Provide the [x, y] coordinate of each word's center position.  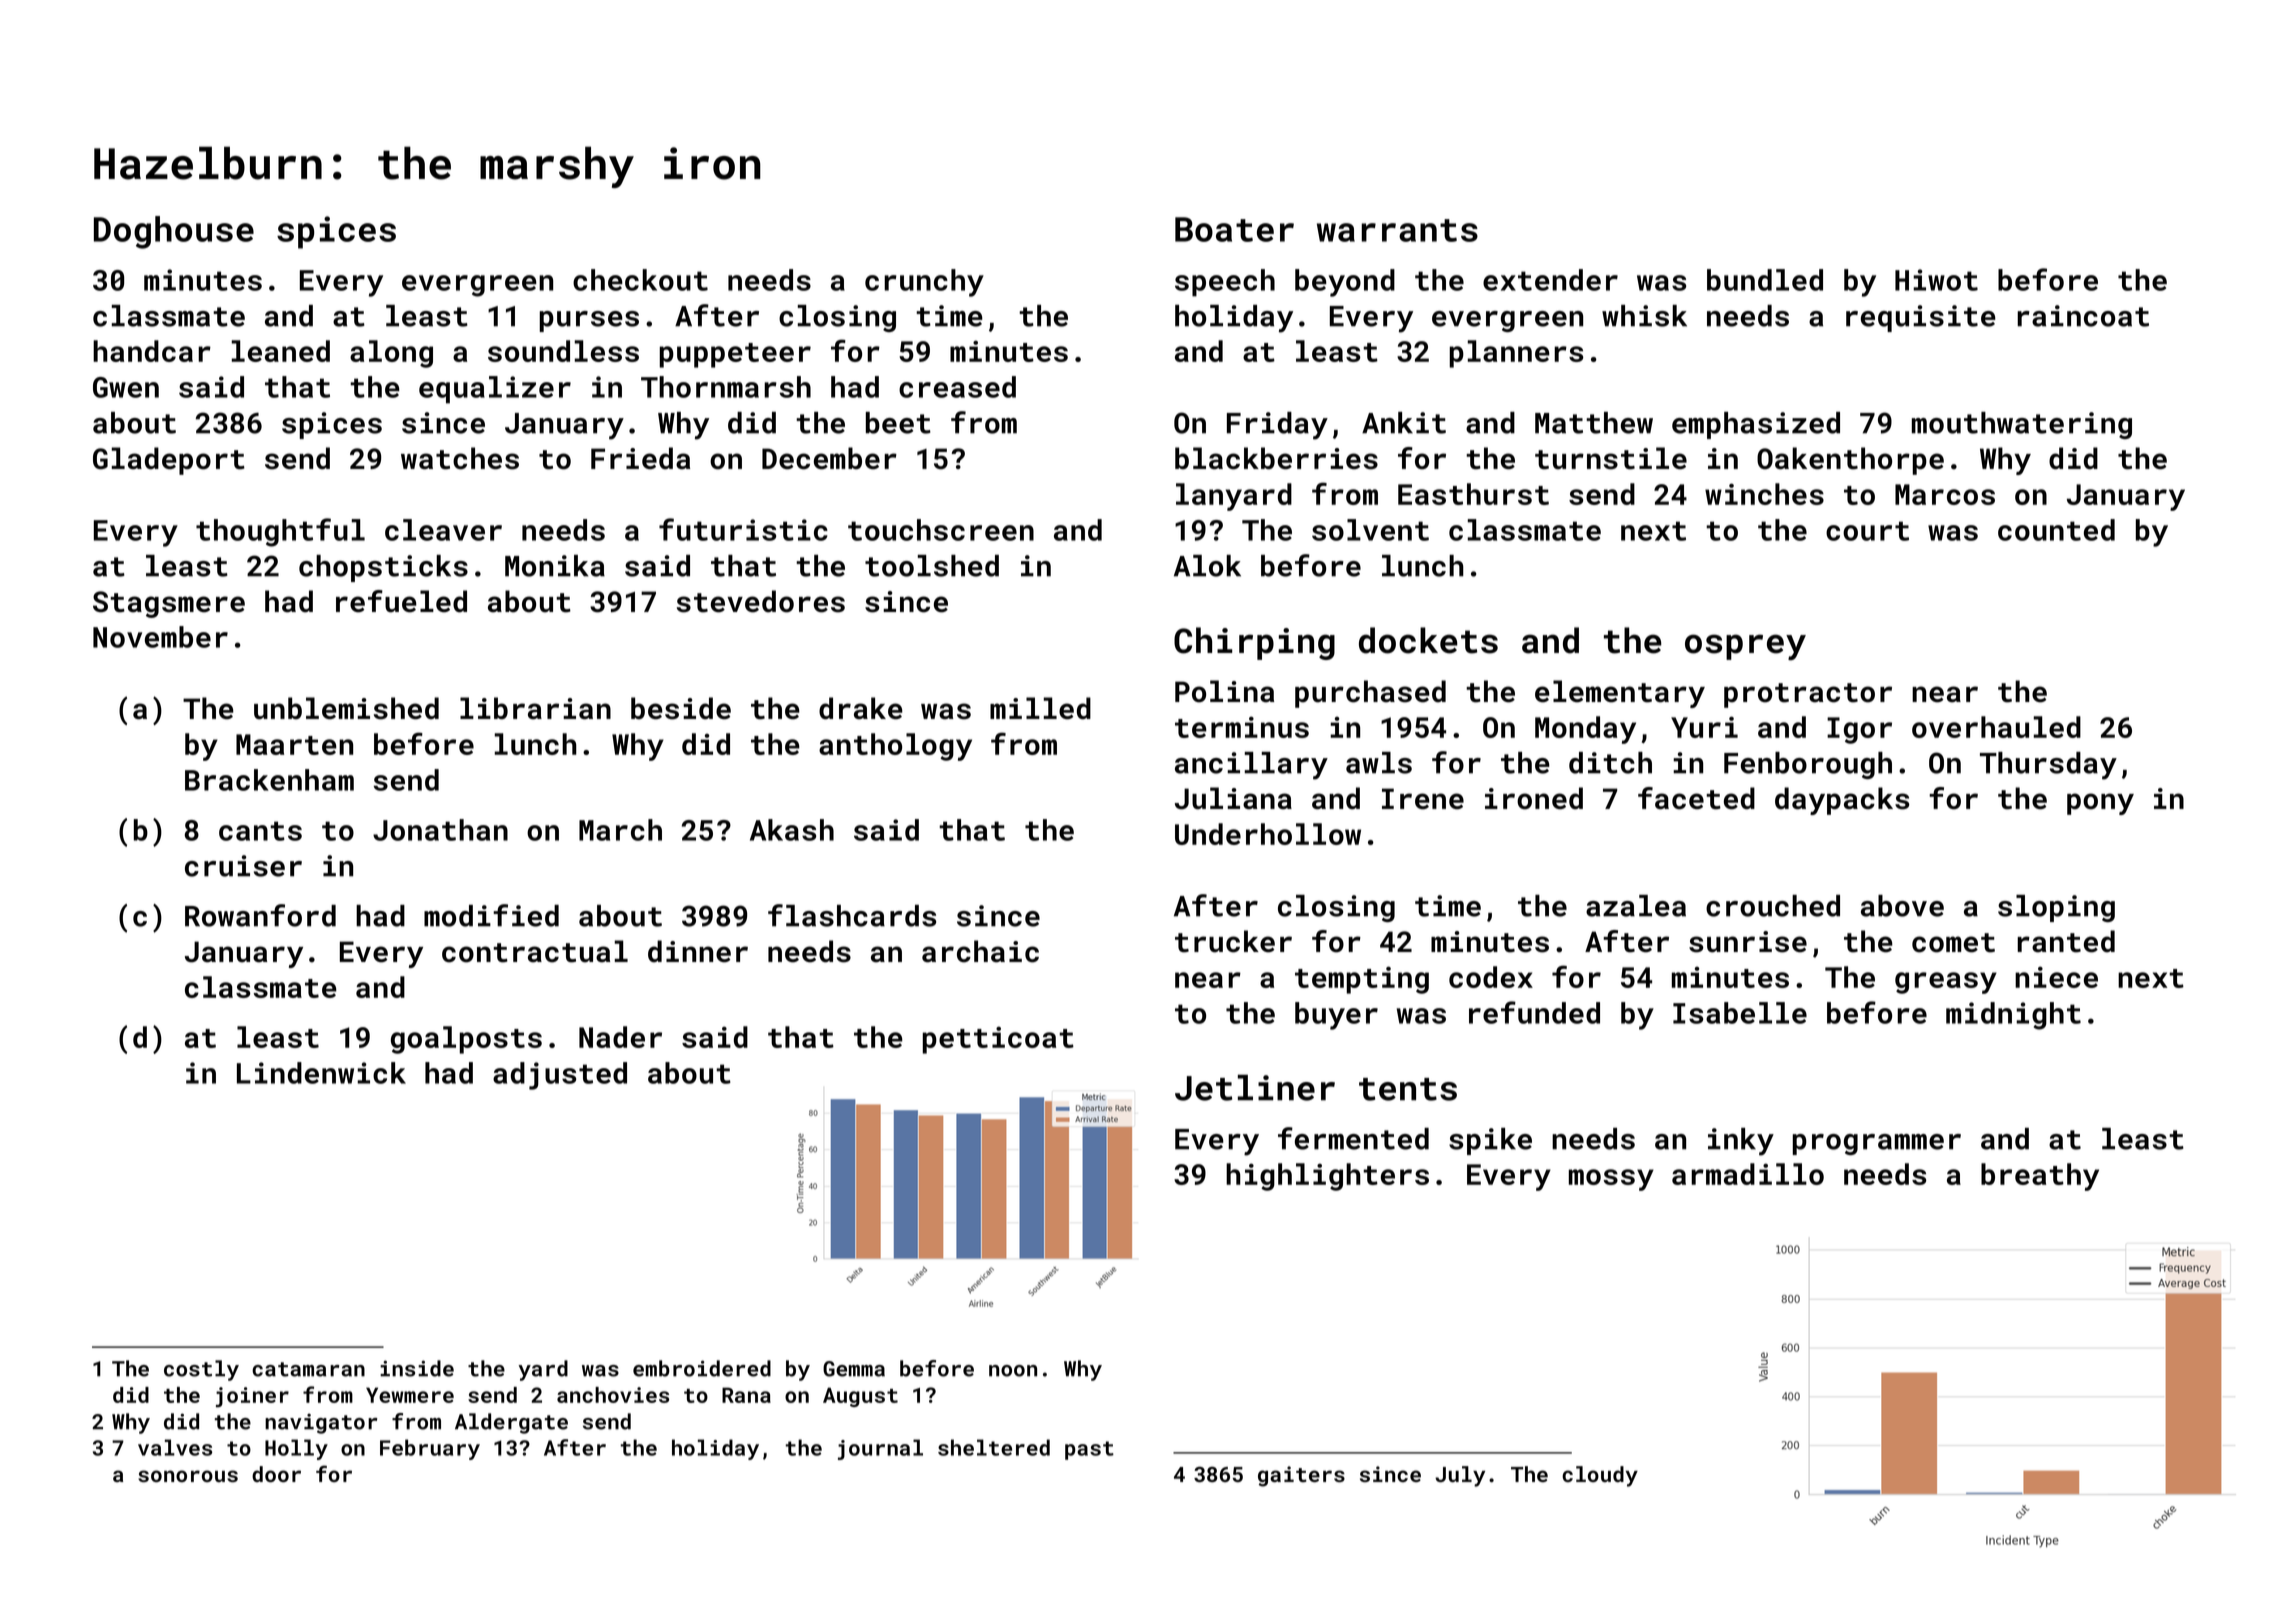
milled [1040, 708]
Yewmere [410, 1395]
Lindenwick [321, 1073]
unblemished [346, 708]
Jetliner [1255, 1087]
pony [2100, 804]
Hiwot [1936, 280]
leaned [280, 351]
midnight [2013, 1016]
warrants [1397, 230]
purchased [1370, 694]
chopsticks [383, 568]
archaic [980, 951]
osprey [1745, 647]
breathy [2040, 1177]
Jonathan [440, 830]
